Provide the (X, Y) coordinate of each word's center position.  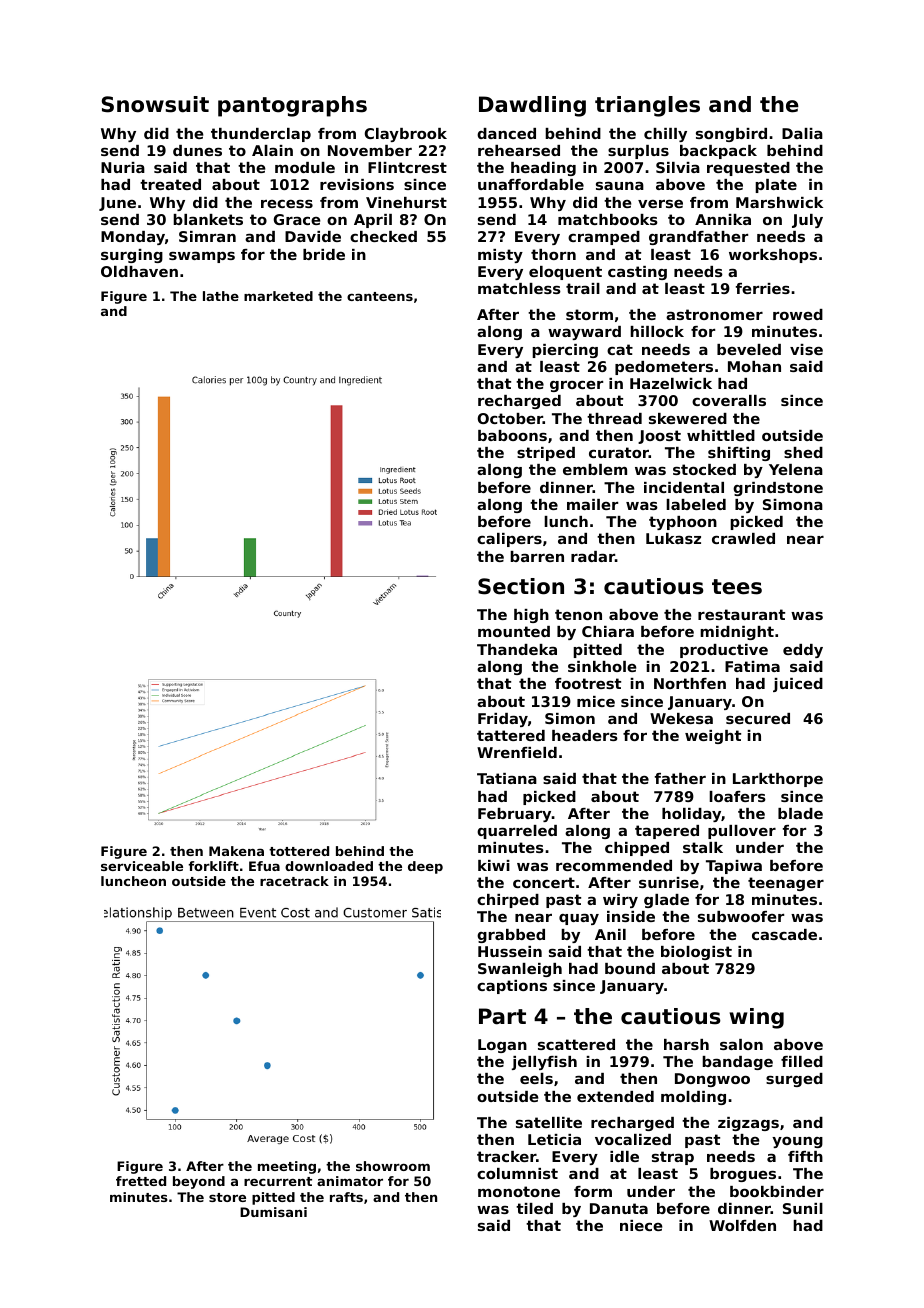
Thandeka (517, 649)
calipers (509, 540)
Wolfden (742, 1225)
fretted (141, 1181)
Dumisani (273, 1212)
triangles (647, 106)
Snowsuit (155, 104)
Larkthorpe (778, 780)
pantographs (292, 106)
